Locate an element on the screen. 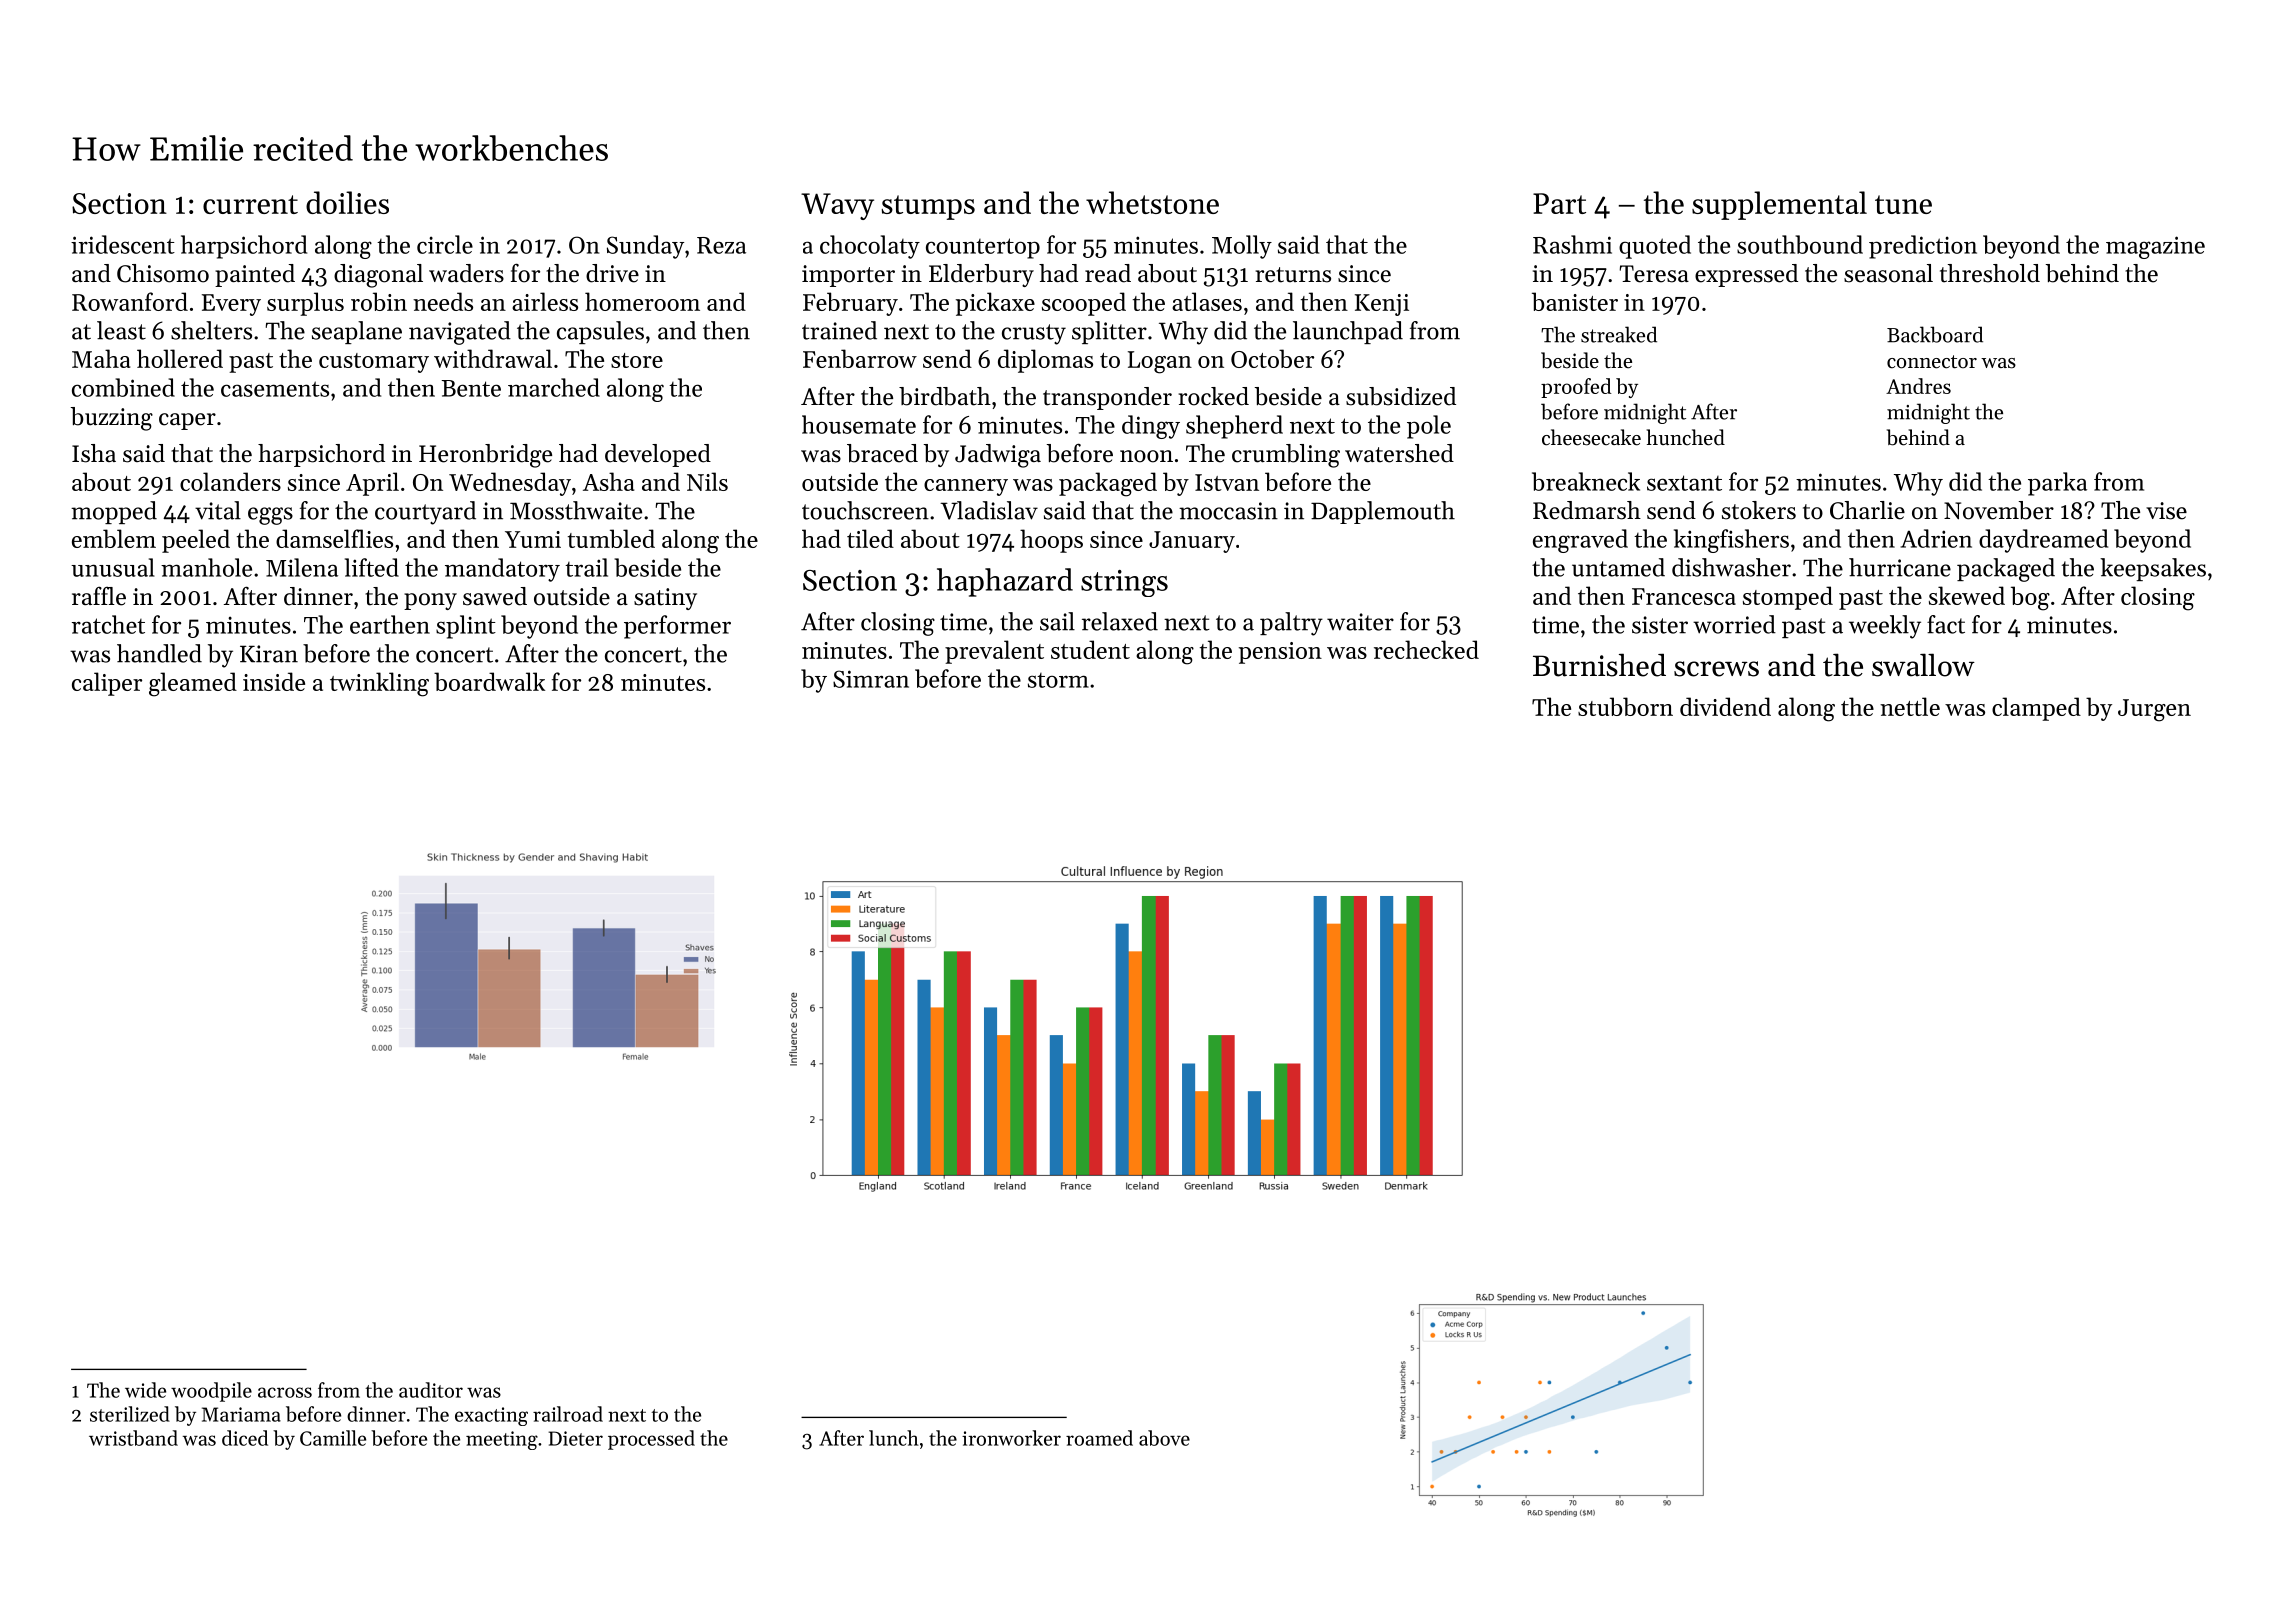  wristband is located at coordinates (133, 1438).
